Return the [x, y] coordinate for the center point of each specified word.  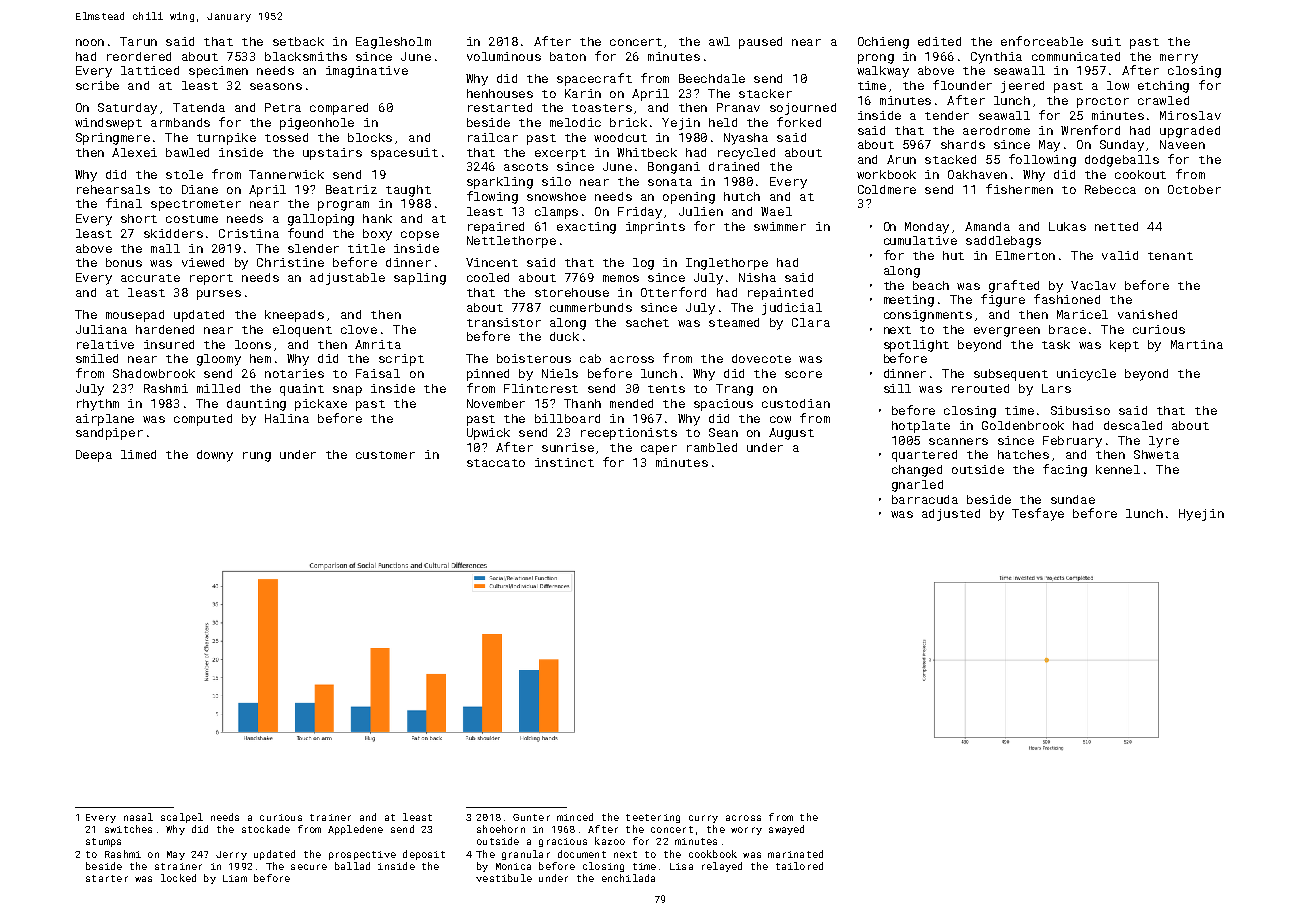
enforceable [1042, 41]
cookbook [713, 854]
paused [760, 43]
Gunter [531, 817]
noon [90, 42]
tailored [799, 866]
